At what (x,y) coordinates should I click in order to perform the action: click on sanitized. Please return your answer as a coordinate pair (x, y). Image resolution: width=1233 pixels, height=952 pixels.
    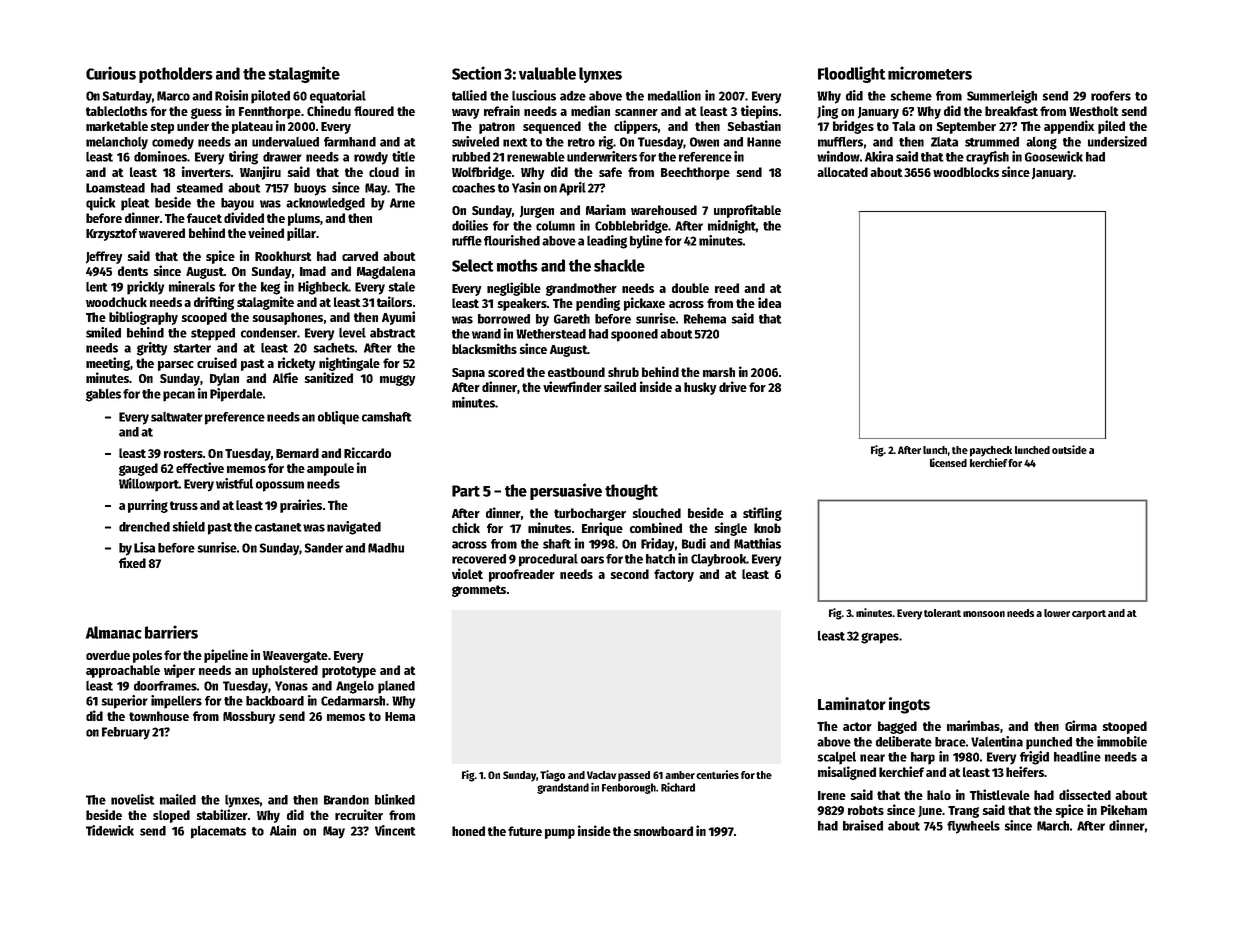
    Looking at the image, I should click on (329, 377).
